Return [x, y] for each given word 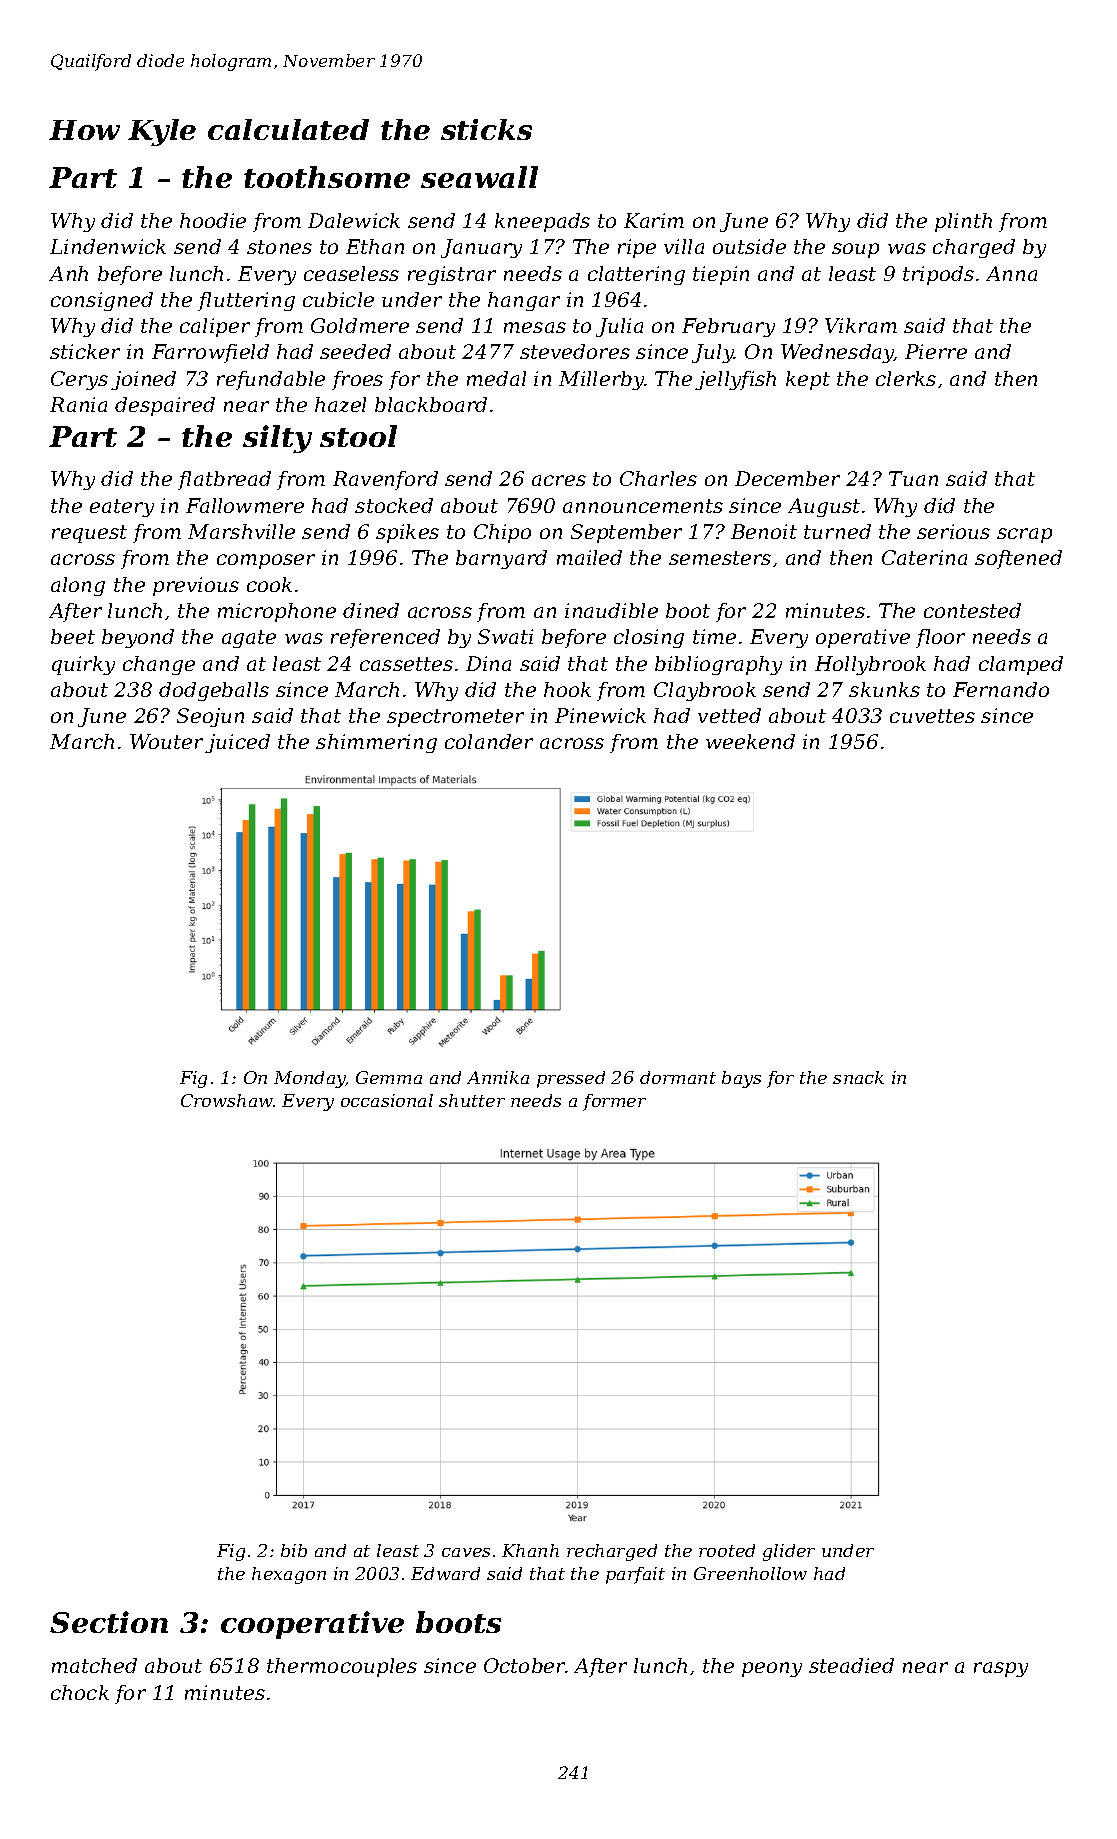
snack [858, 1077]
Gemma [389, 1077]
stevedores [575, 351]
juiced [237, 743]
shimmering [376, 743]
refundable [271, 380]
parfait [635, 1575]
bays [741, 1079]
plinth [963, 222]
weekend [750, 741]
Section [109, 1622]
